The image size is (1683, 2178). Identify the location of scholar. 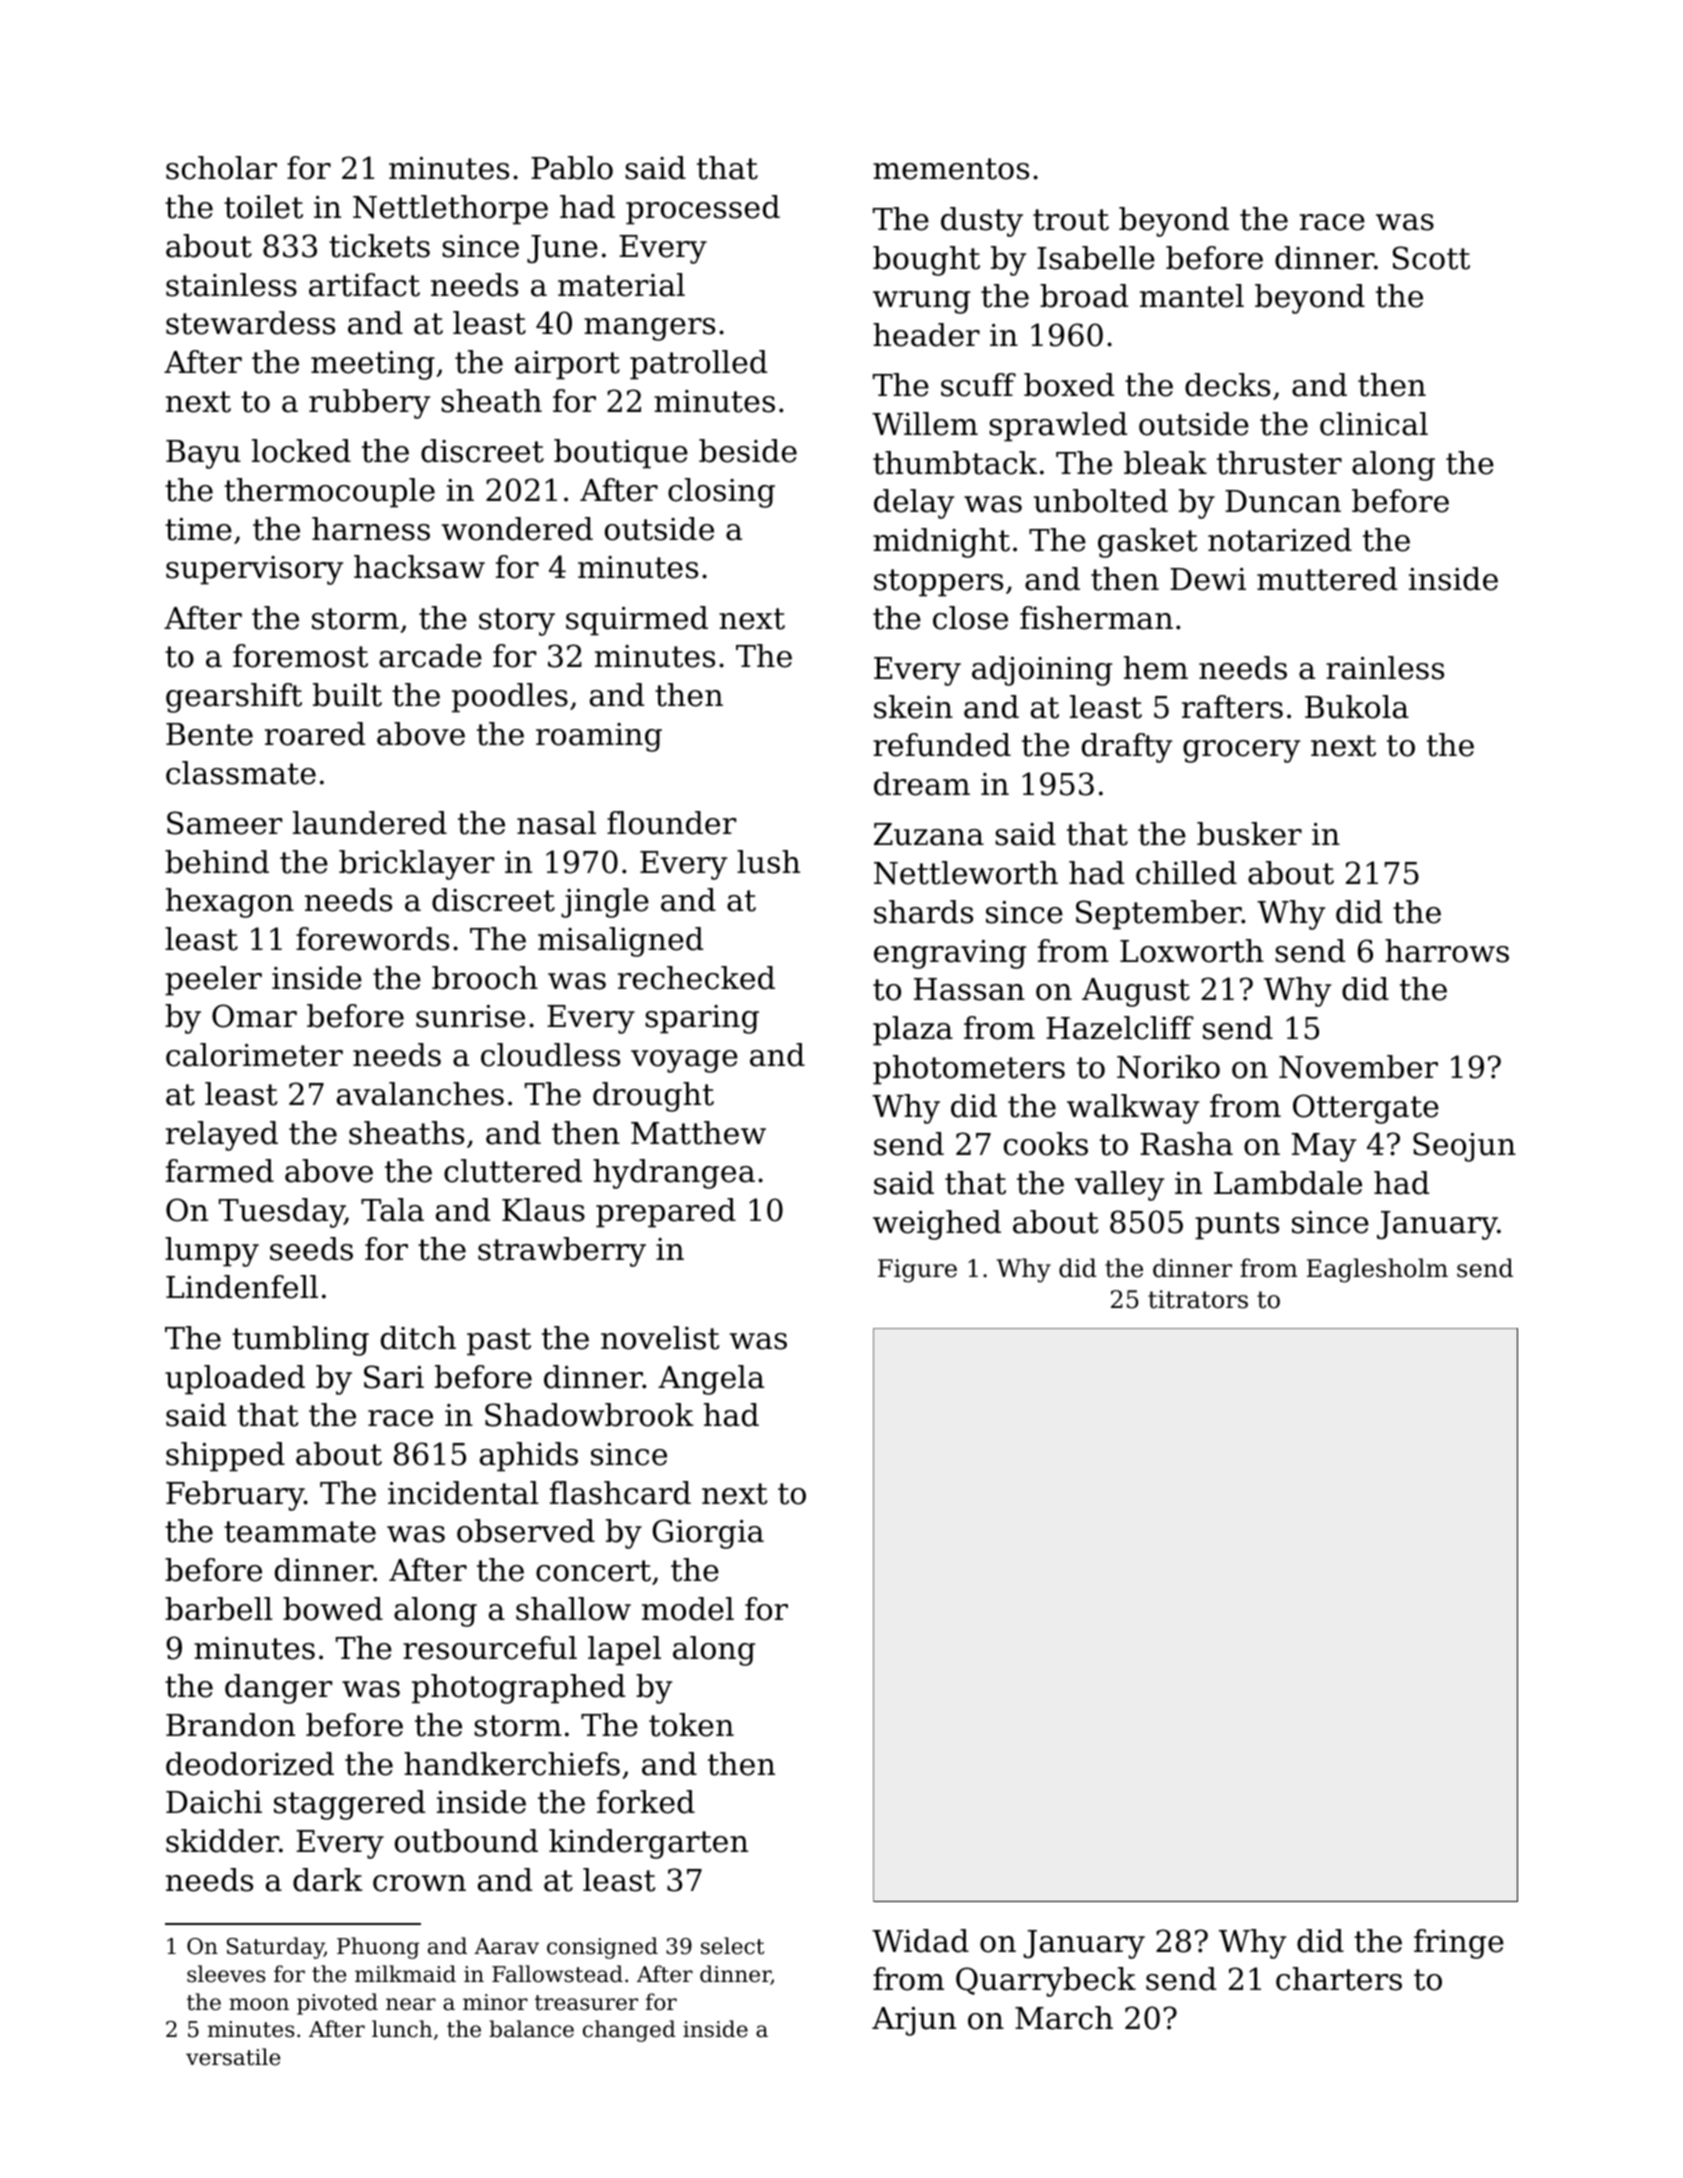
(221, 168).
